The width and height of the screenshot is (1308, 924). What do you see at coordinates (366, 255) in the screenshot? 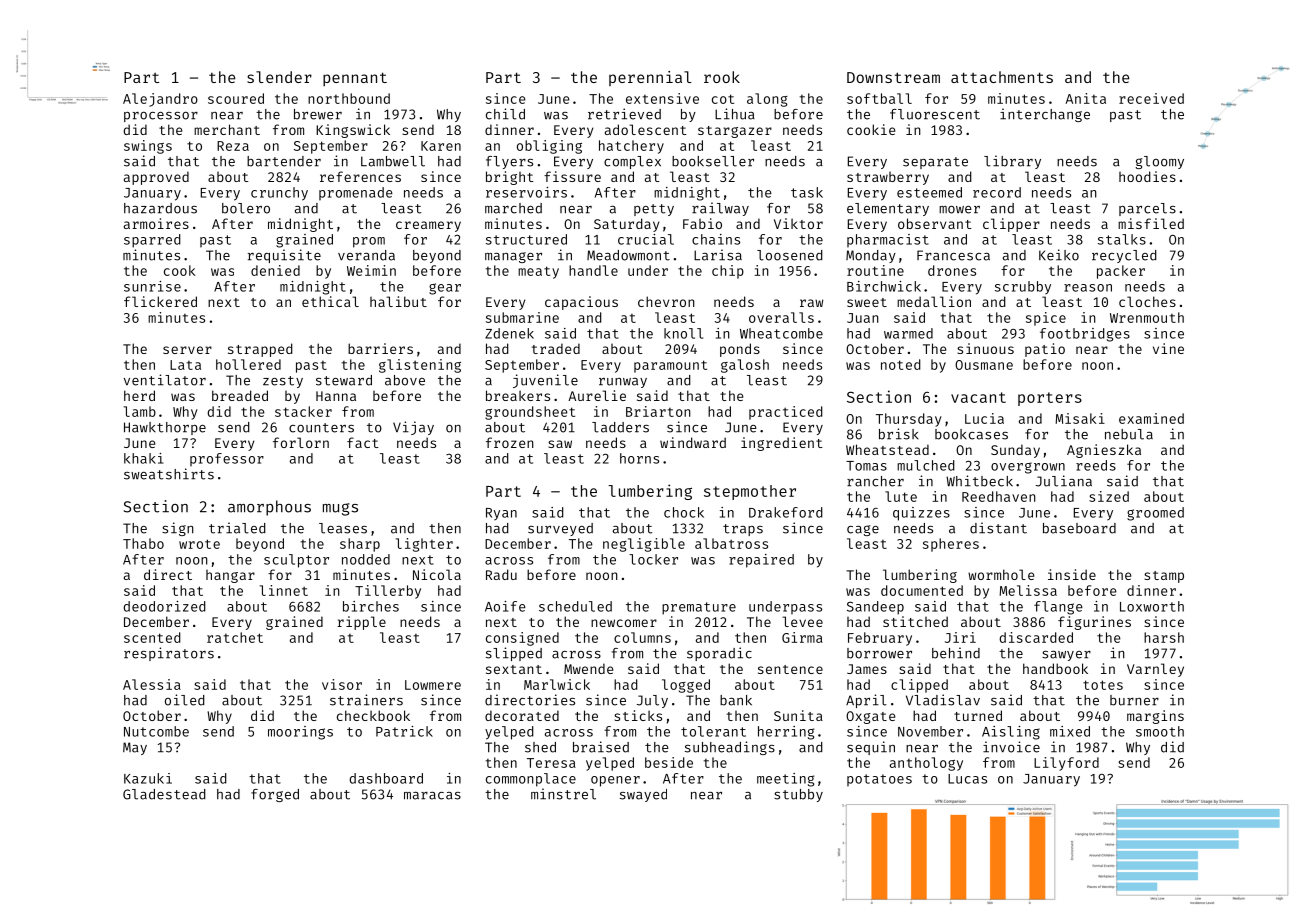
I see `veranda` at bounding box center [366, 255].
